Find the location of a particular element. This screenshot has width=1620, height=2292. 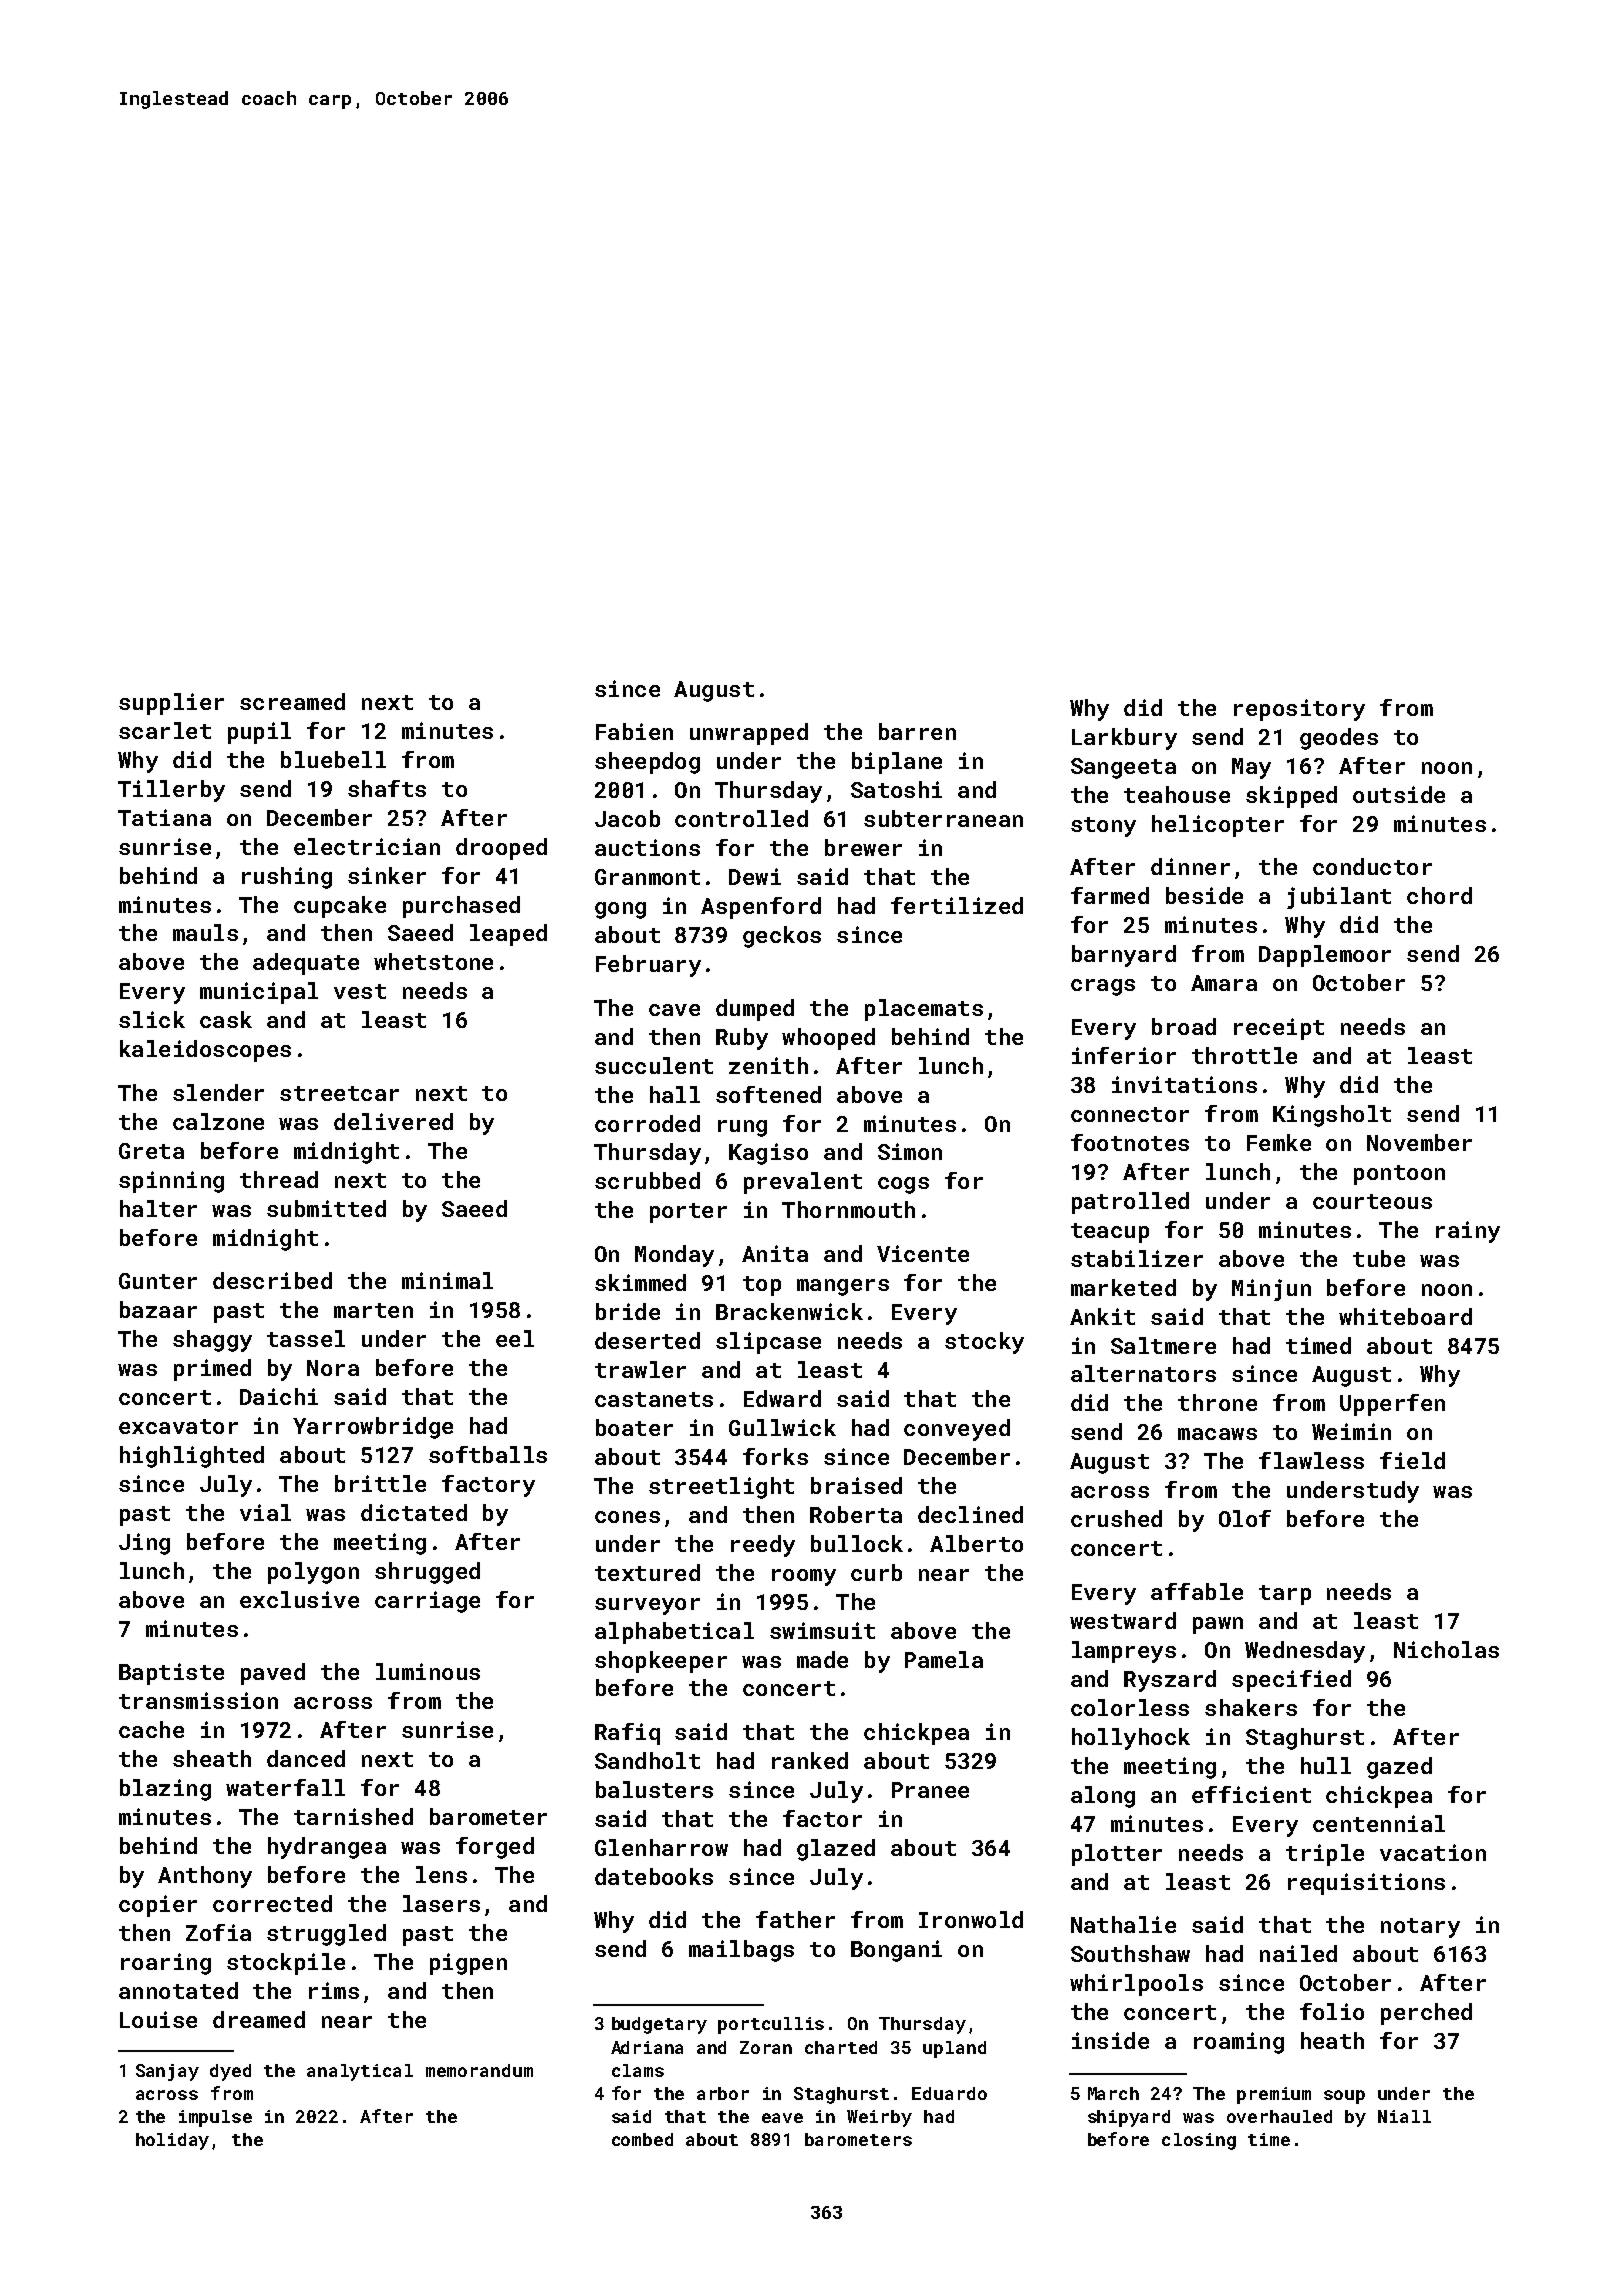

luminous is located at coordinates (428, 1671).
